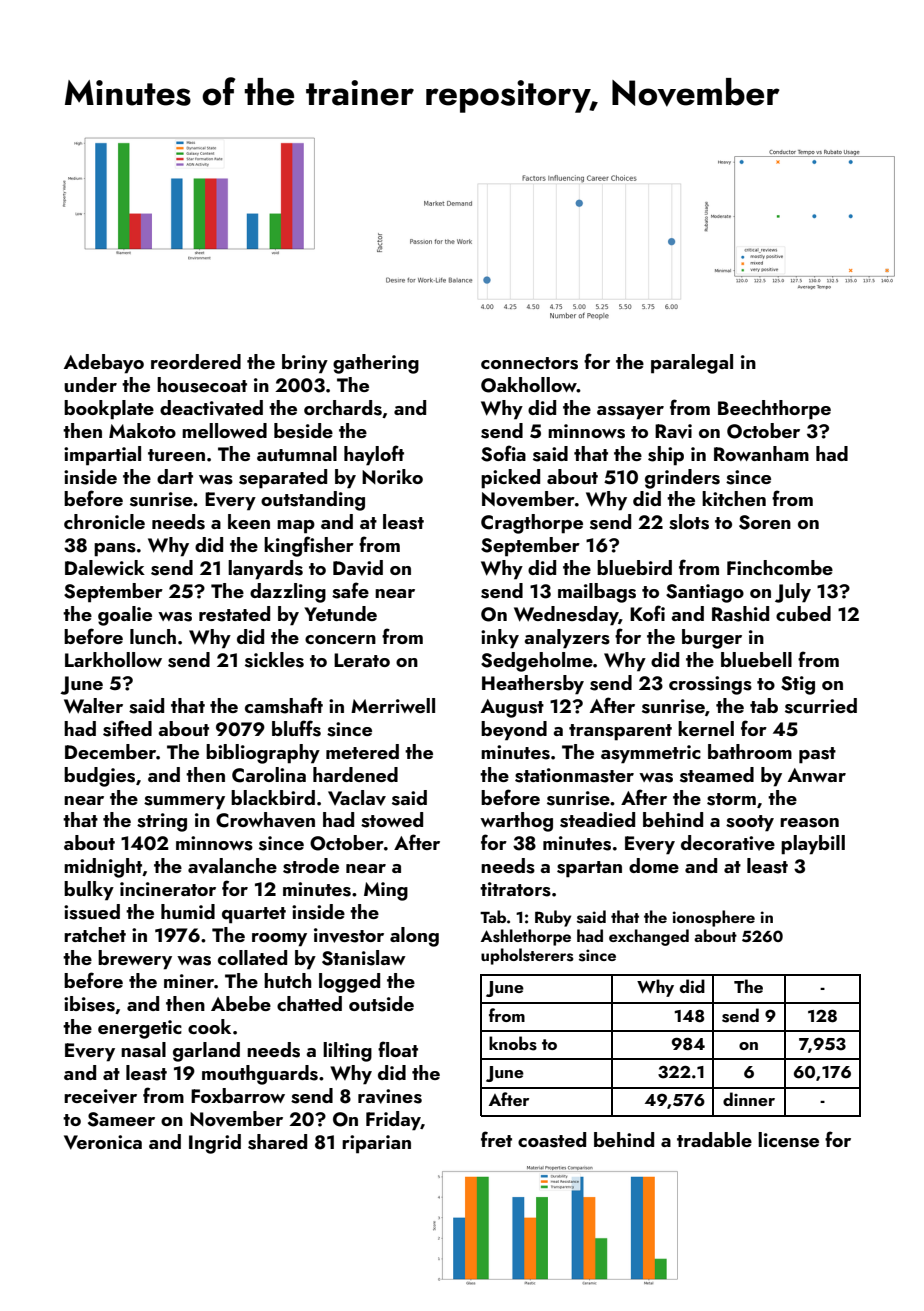 This document has height=1311, width=924. What do you see at coordinates (398, 1049) in the document?
I see `float` at bounding box center [398, 1049].
